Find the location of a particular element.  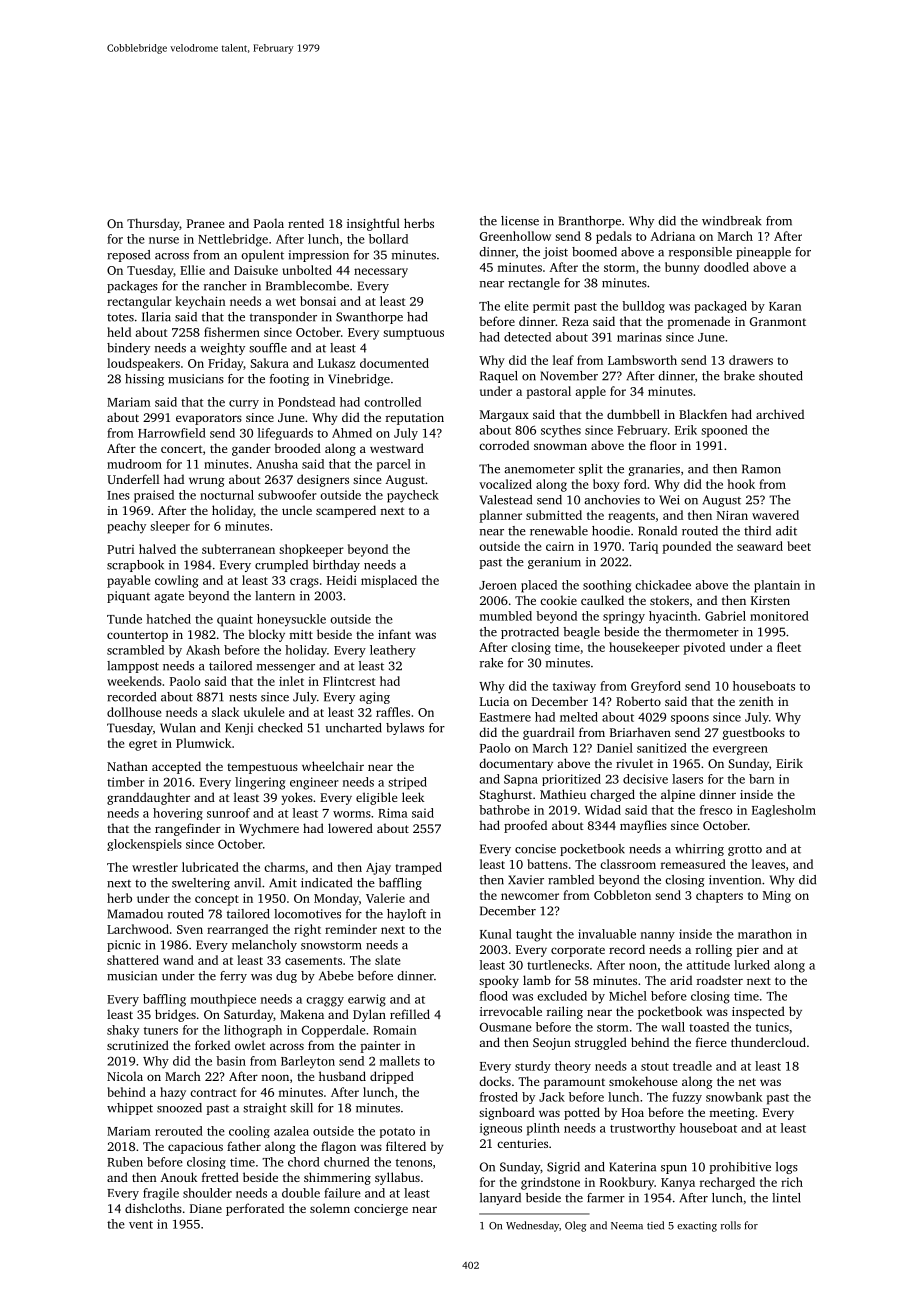

Pondstead is located at coordinates (306, 402).
